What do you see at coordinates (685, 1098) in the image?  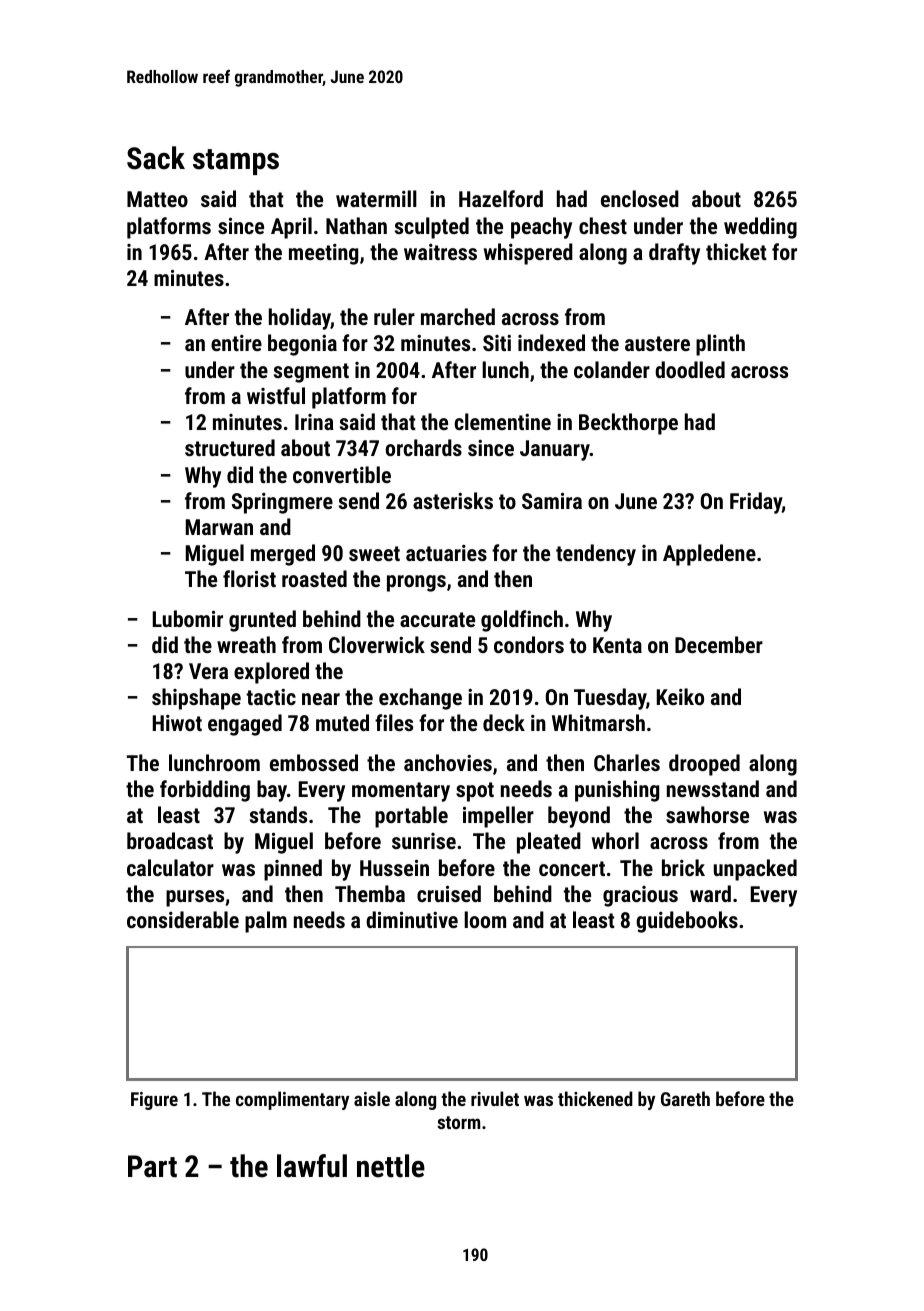 I see `Gareth` at bounding box center [685, 1098].
